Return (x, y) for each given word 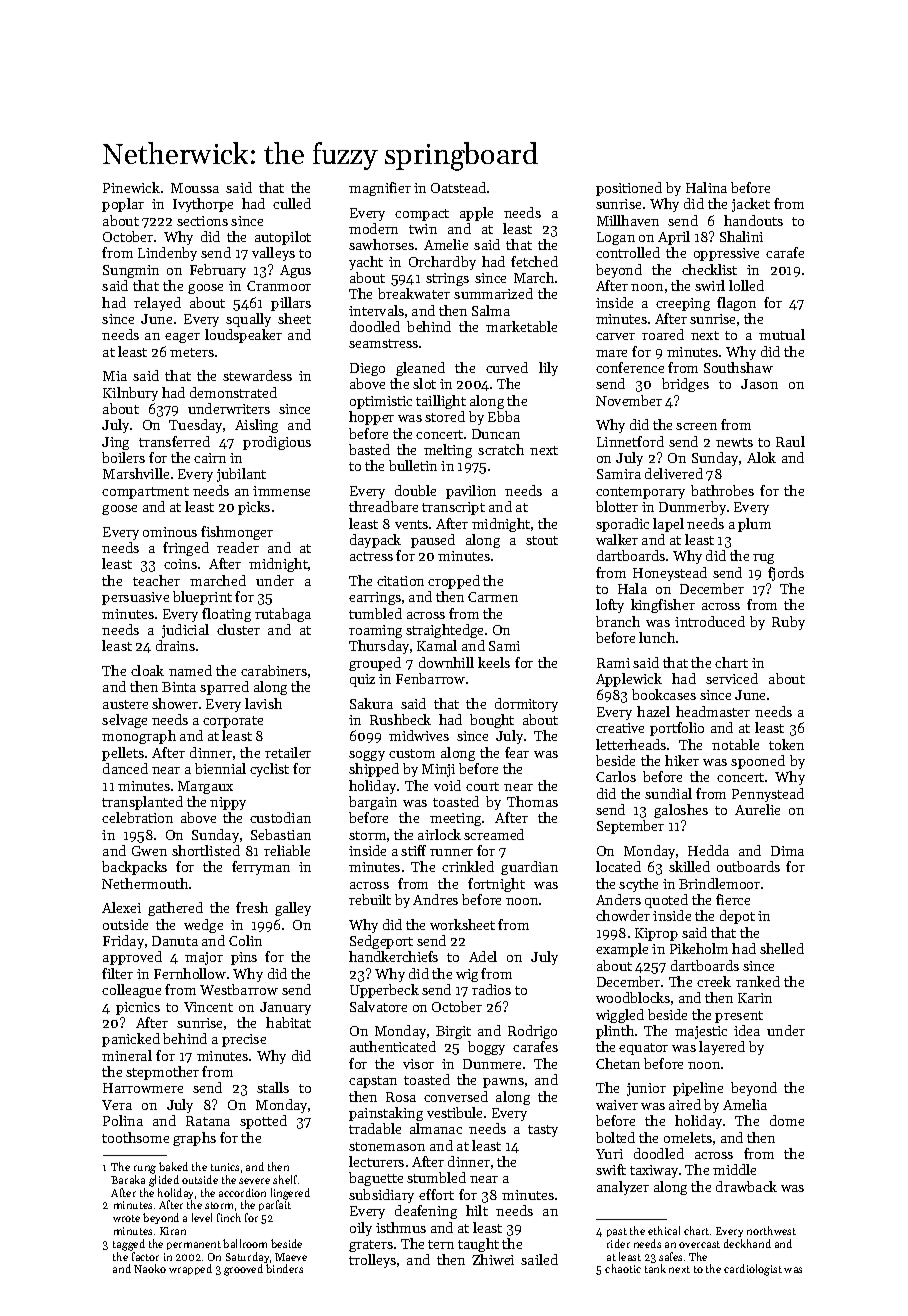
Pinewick (131, 187)
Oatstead (458, 187)
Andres (435, 899)
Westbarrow (239, 989)
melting (448, 451)
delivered (674, 473)
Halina (706, 187)
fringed (186, 549)
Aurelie (757, 809)
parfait (275, 1206)
